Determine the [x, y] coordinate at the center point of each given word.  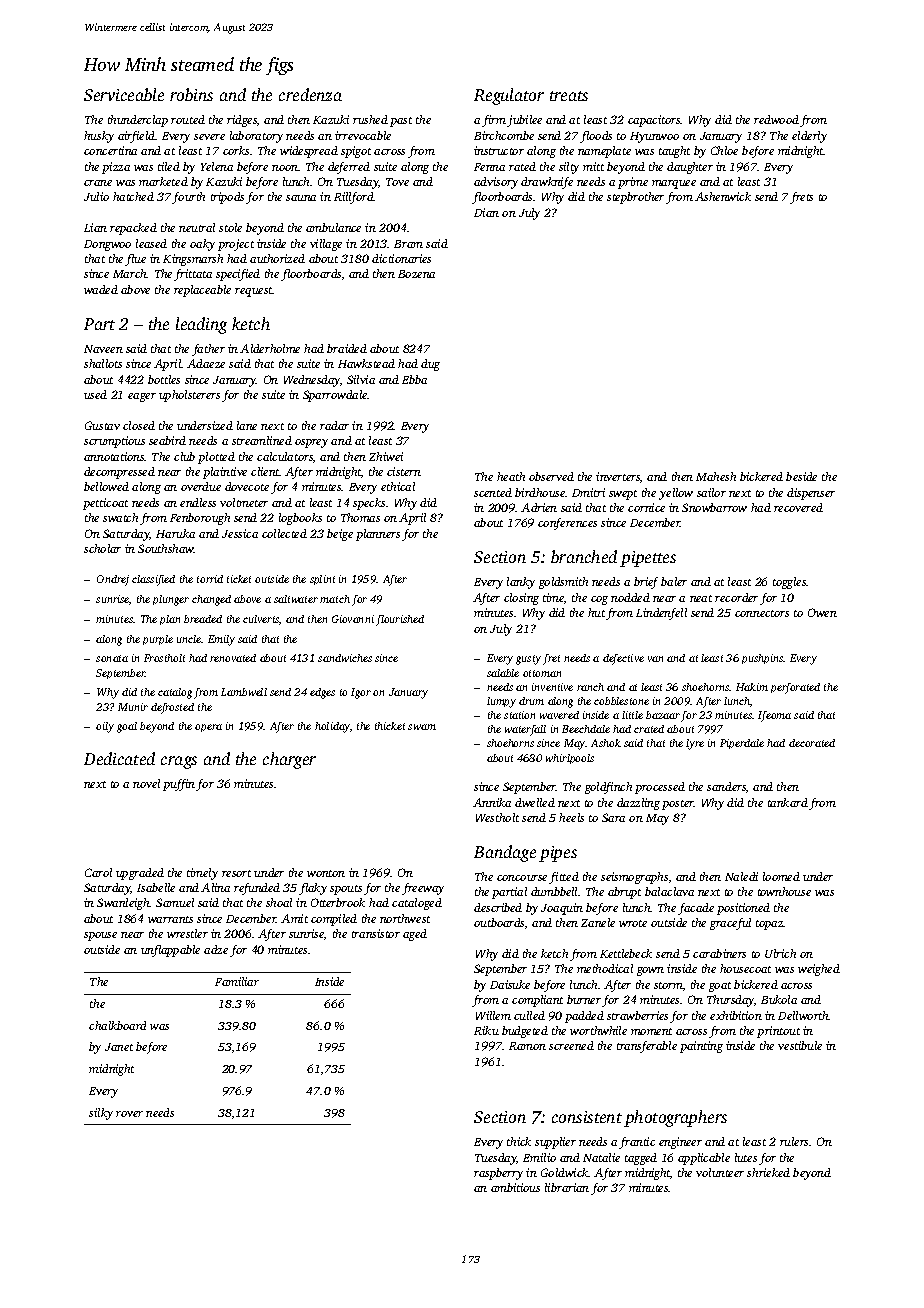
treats [569, 96]
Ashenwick [723, 196]
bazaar [663, 715]
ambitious [515, 1187]
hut [596, 612]
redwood [776, 119]
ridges [242, 121]
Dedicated [119, 758]
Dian [486, 212]
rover [129, 1114]
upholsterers [189, 396]
